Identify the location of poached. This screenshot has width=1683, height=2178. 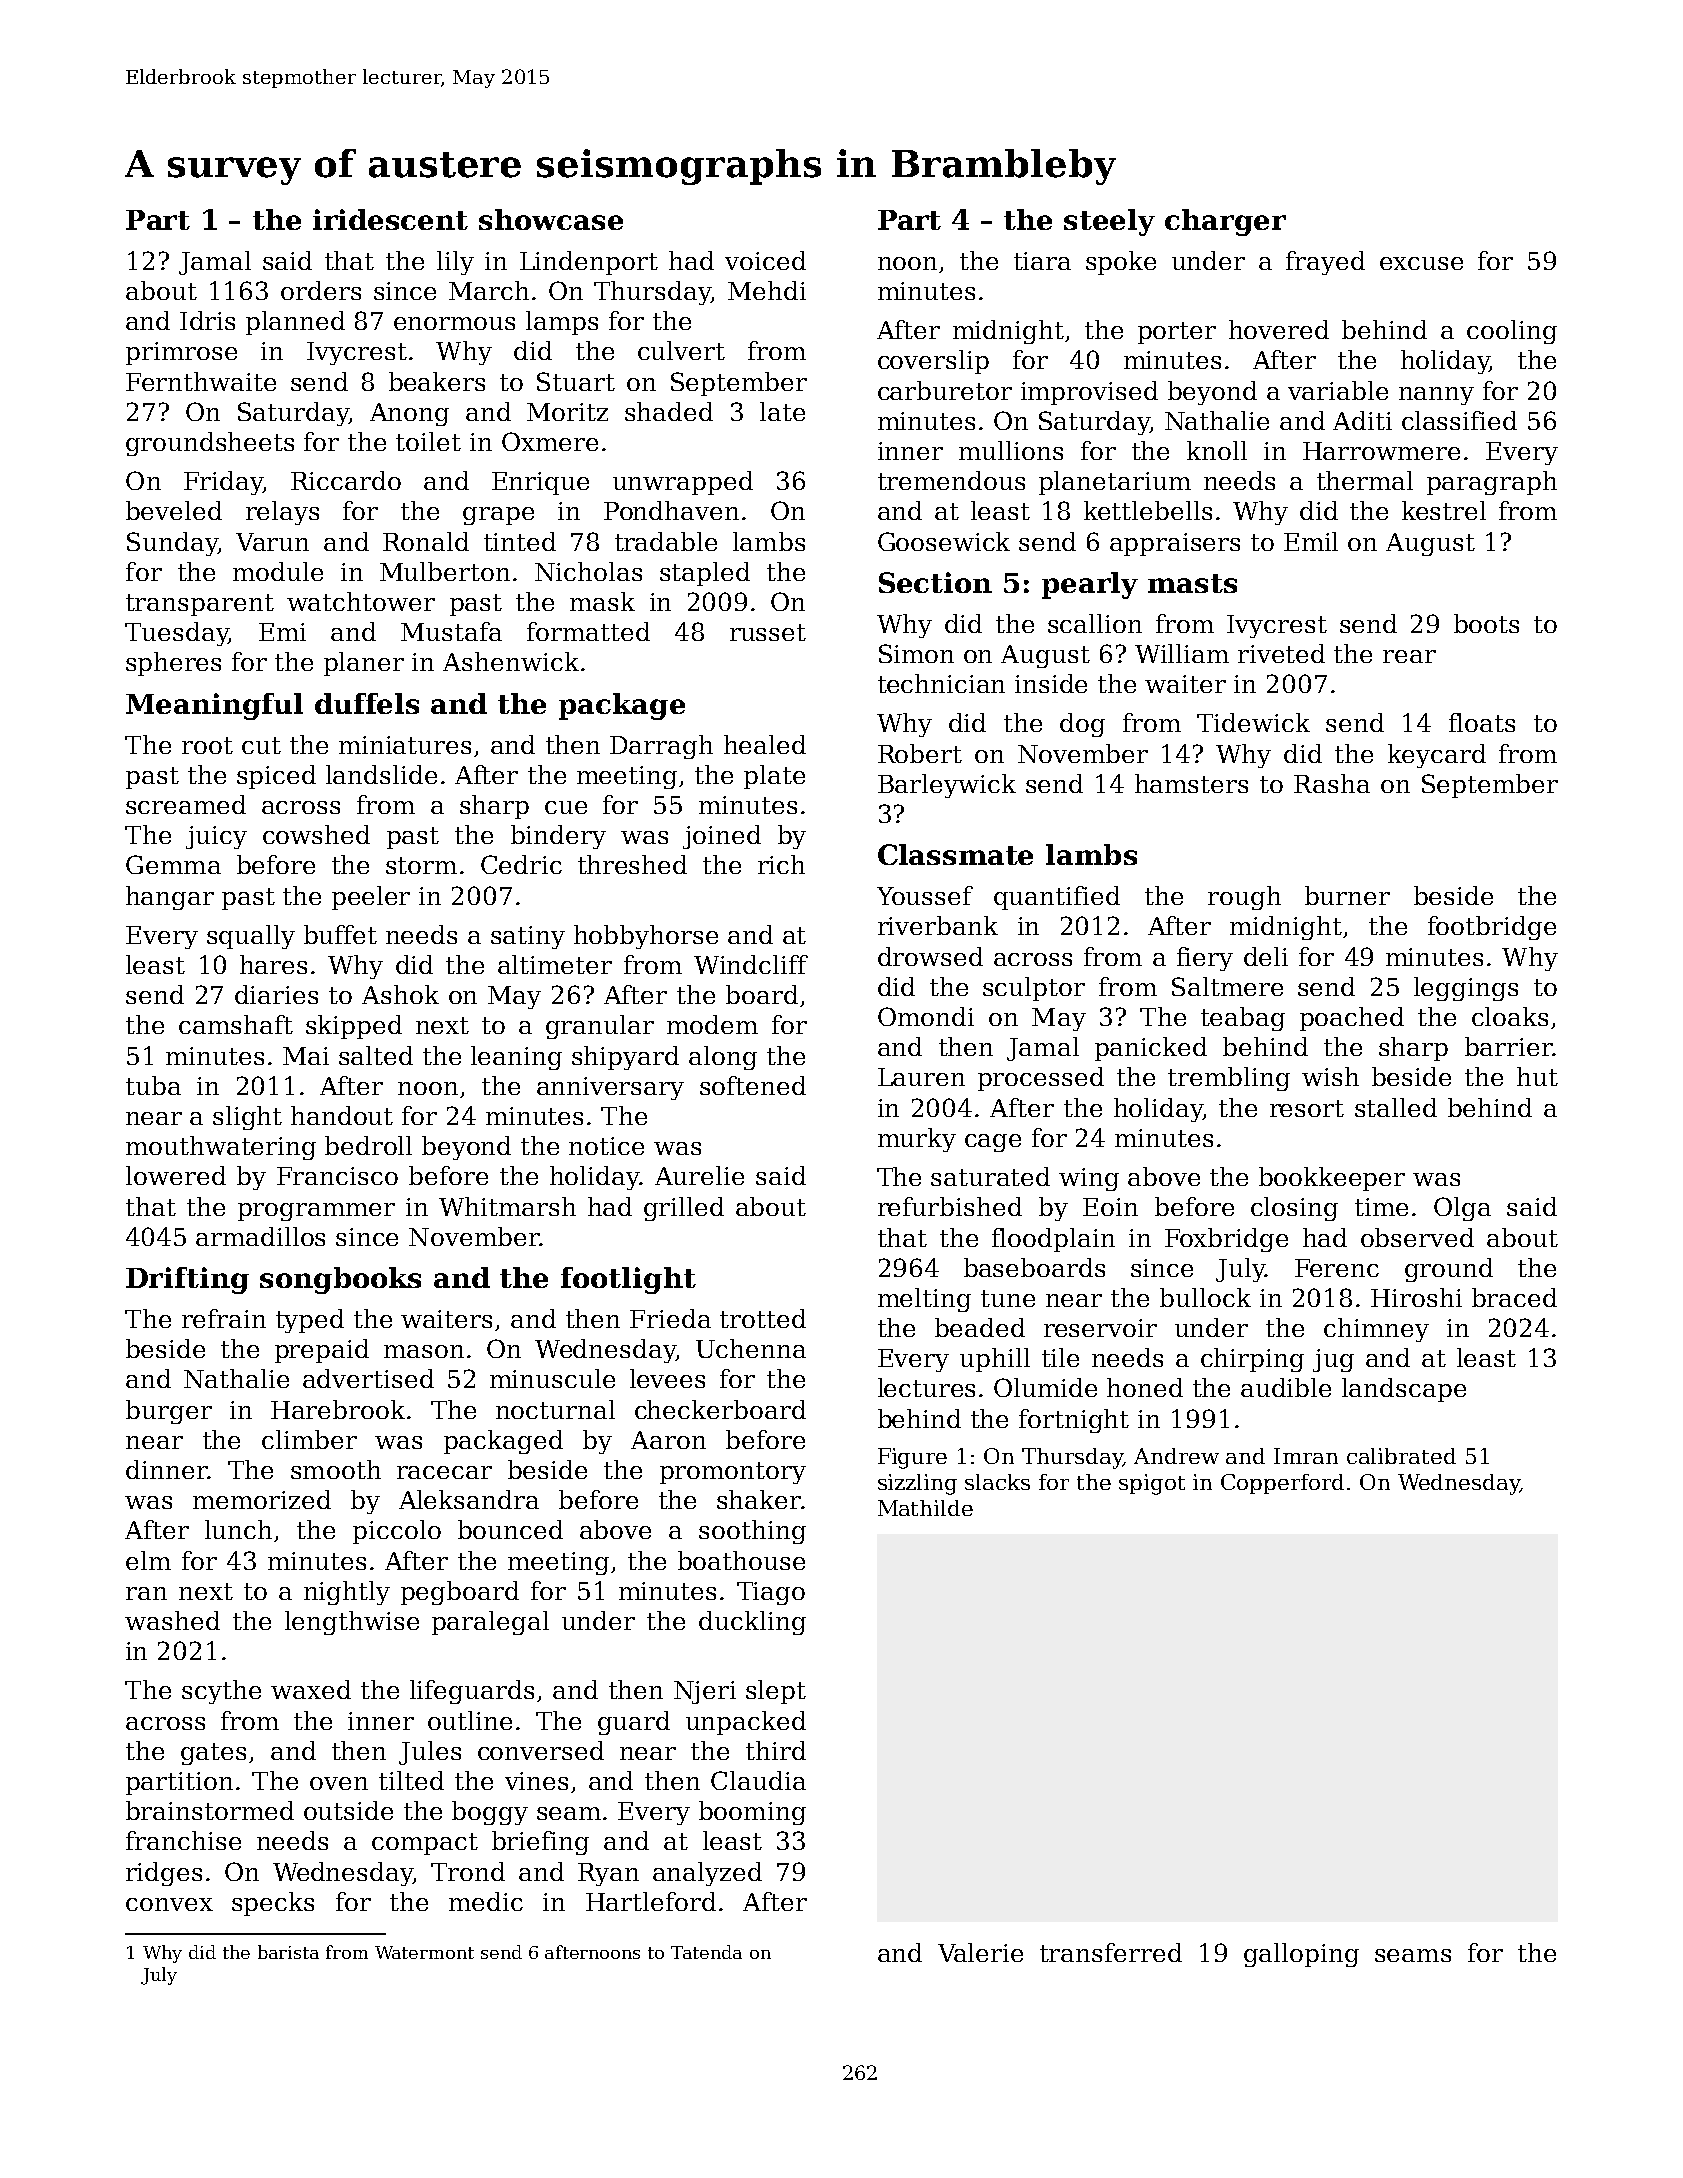
(1352, 1019).
